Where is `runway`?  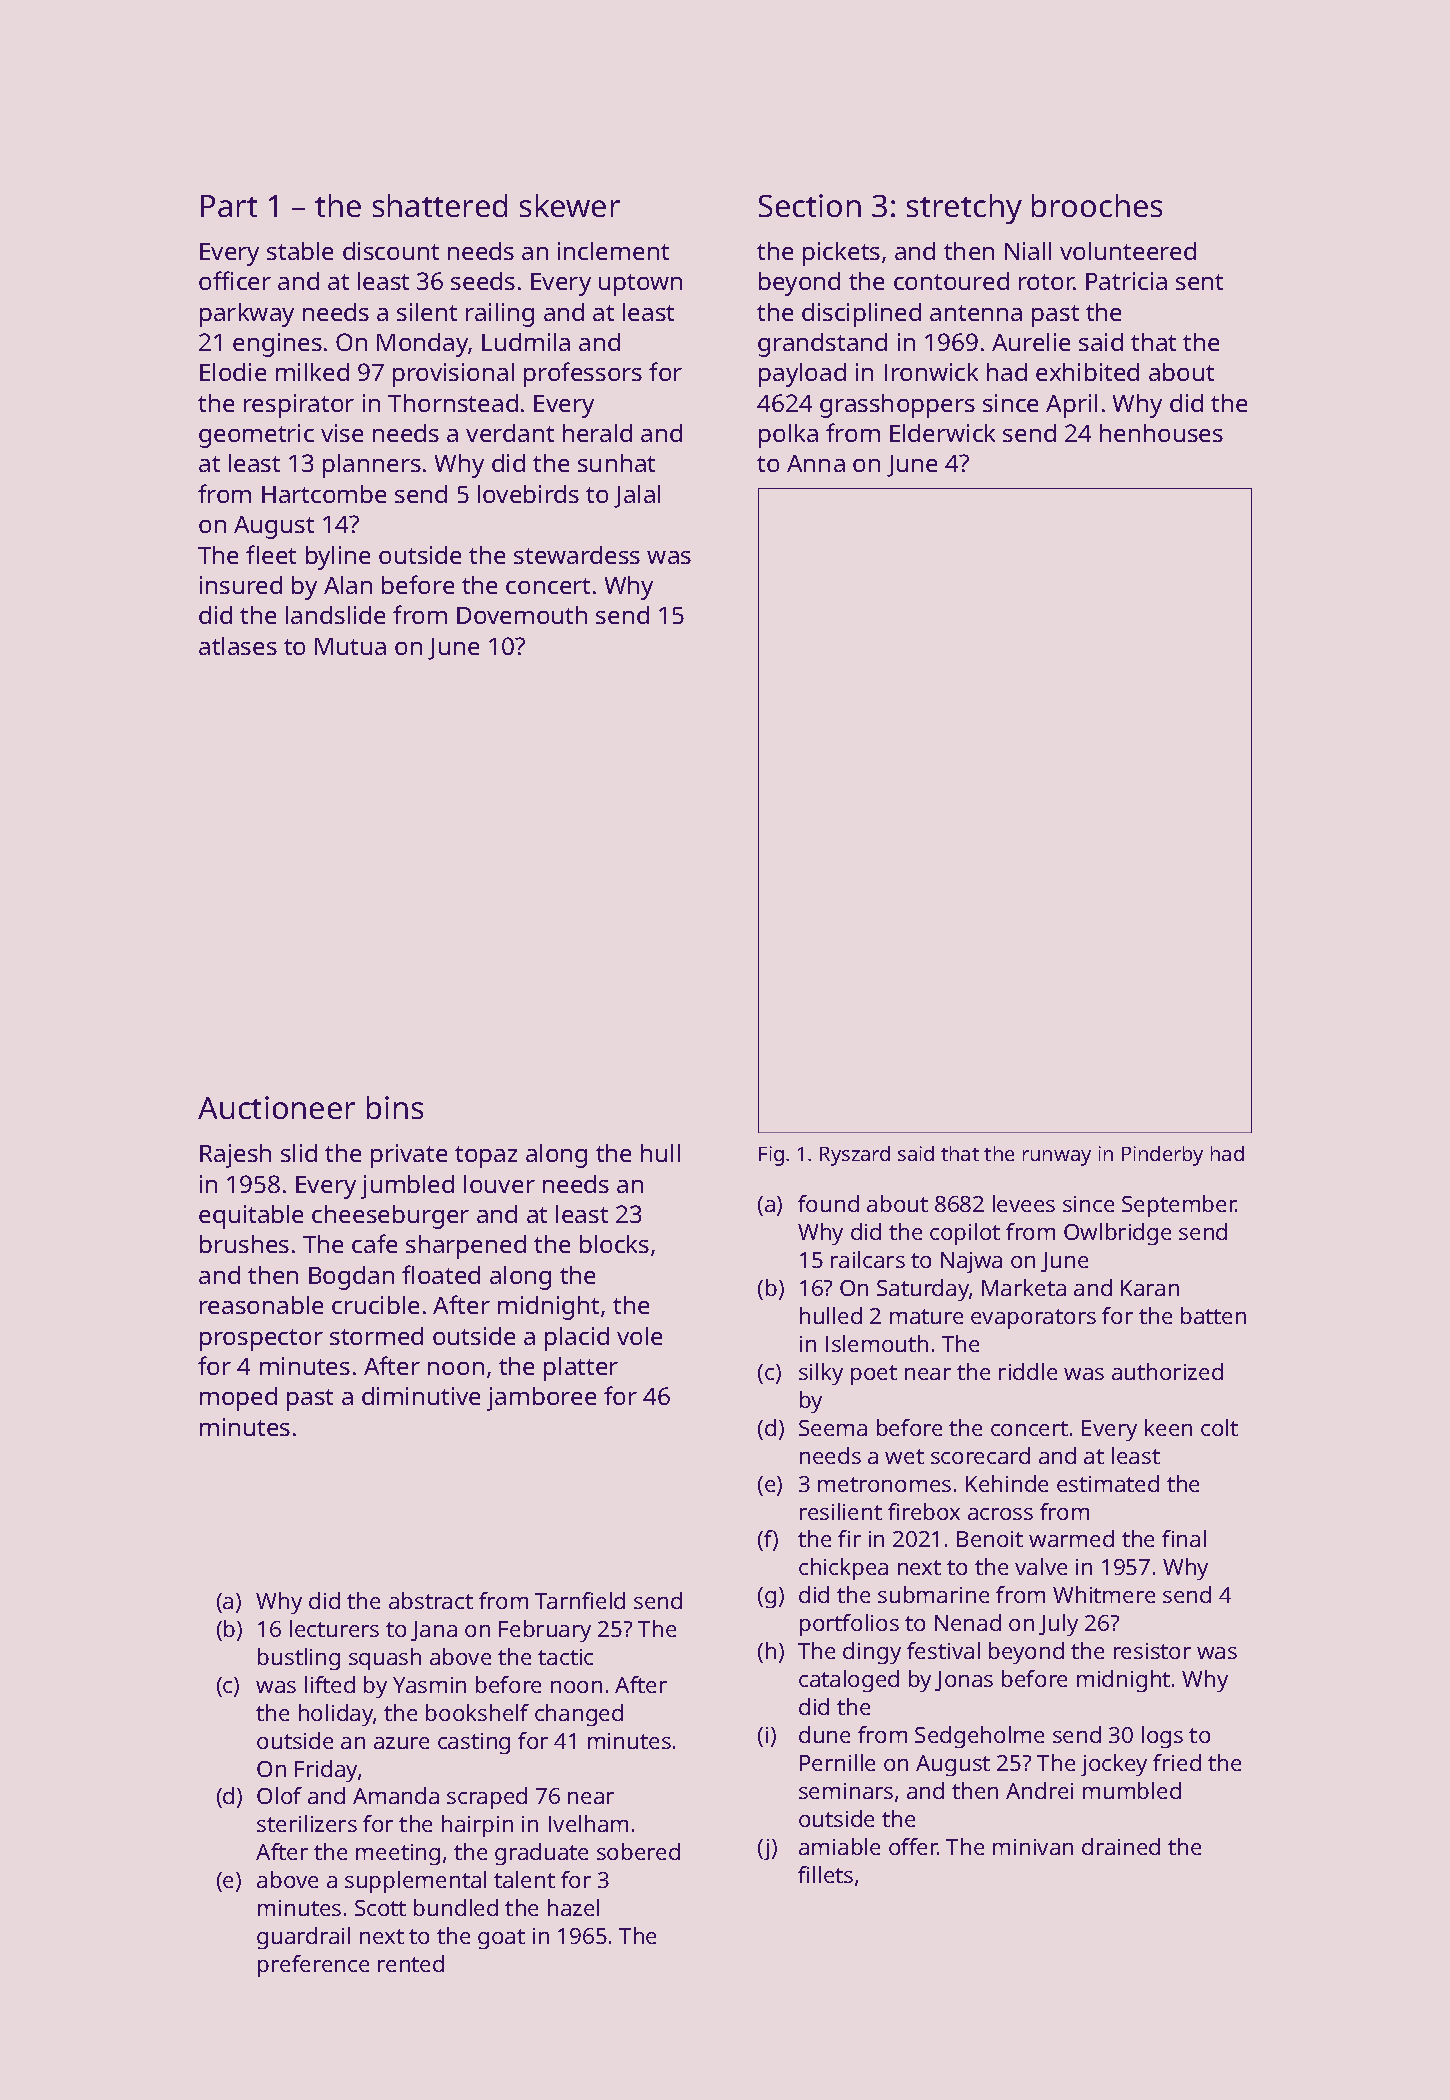 runway is located at coordinates (1057, 1158).
